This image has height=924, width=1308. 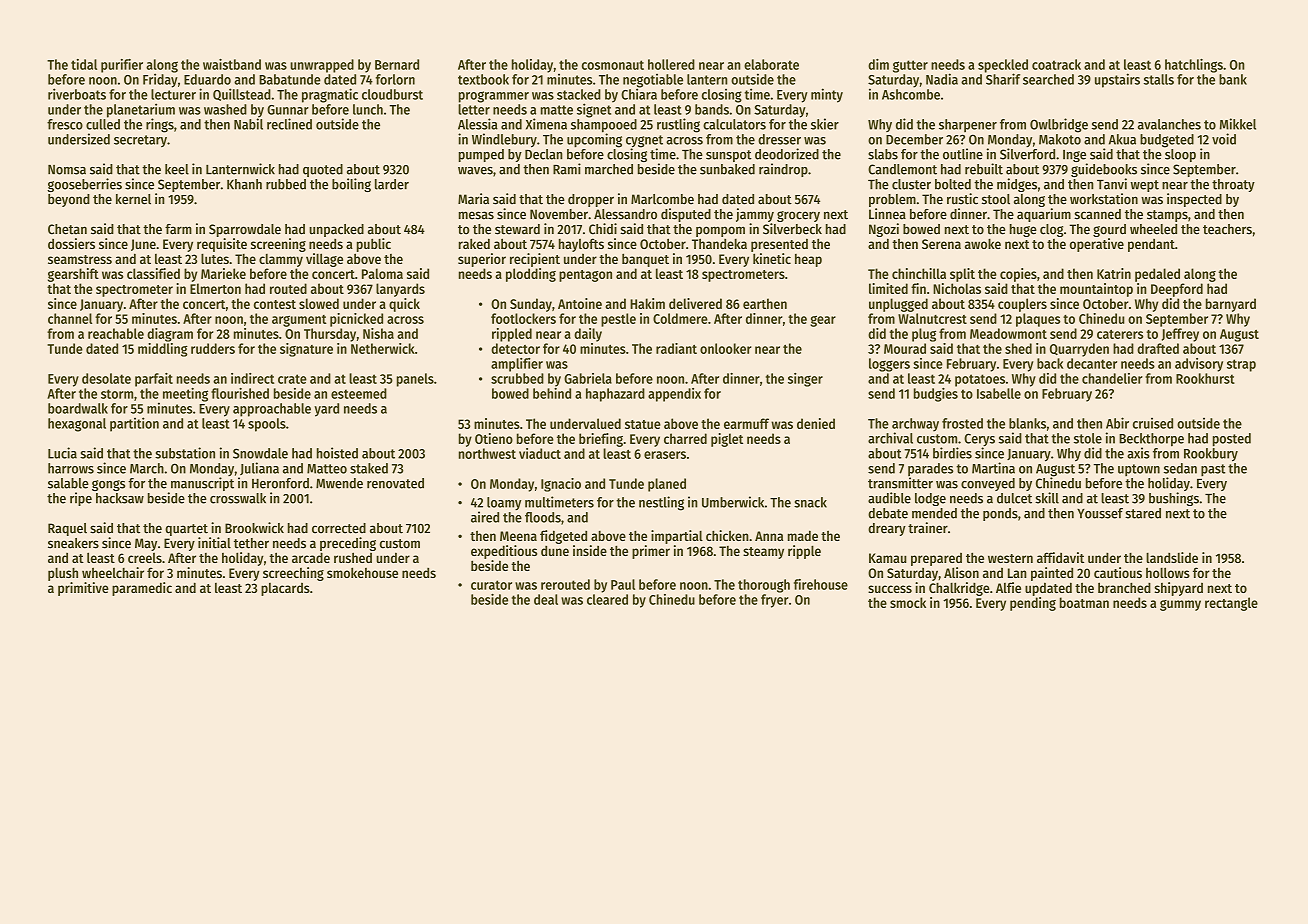 I want to click on planetarium, so click(x=141, y=110).
